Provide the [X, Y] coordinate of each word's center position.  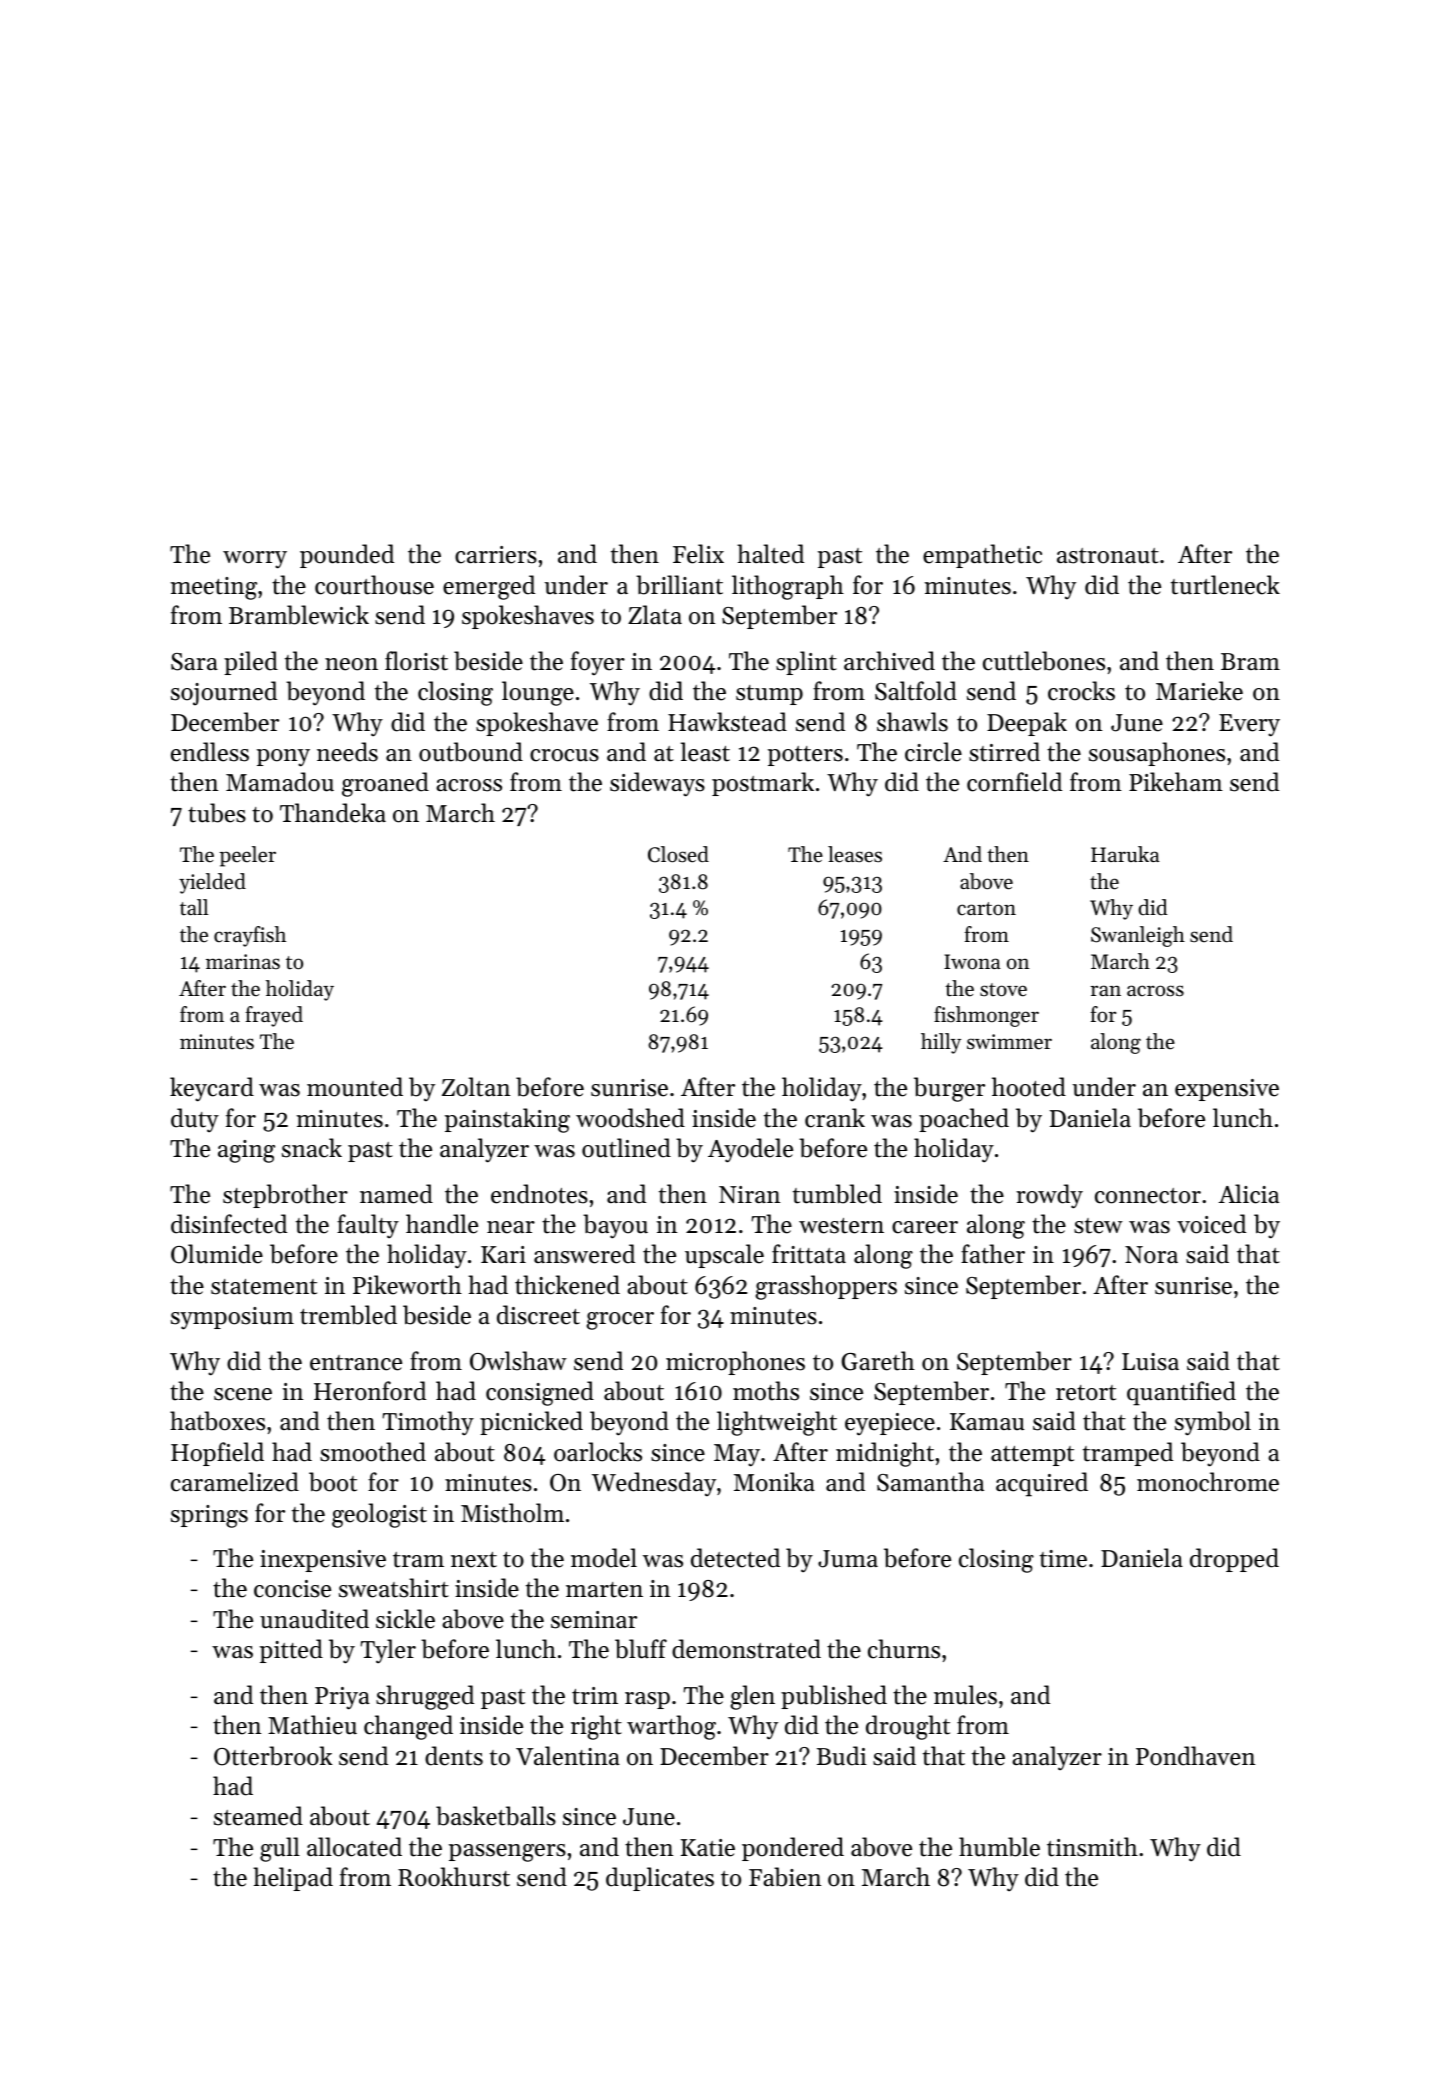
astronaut [1108, 556]
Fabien [785, 1877]
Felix [698, 554]
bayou [615, 1226]
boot [333, 1482]
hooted [1029, 1087]
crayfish [250, 936]
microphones [735, 1363]
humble [999, 1847]
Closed [678, 854]
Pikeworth [407, 1285]
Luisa [1150, 1362]
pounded [347, 556]
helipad [293, 1879]
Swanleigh [1138, 936]
